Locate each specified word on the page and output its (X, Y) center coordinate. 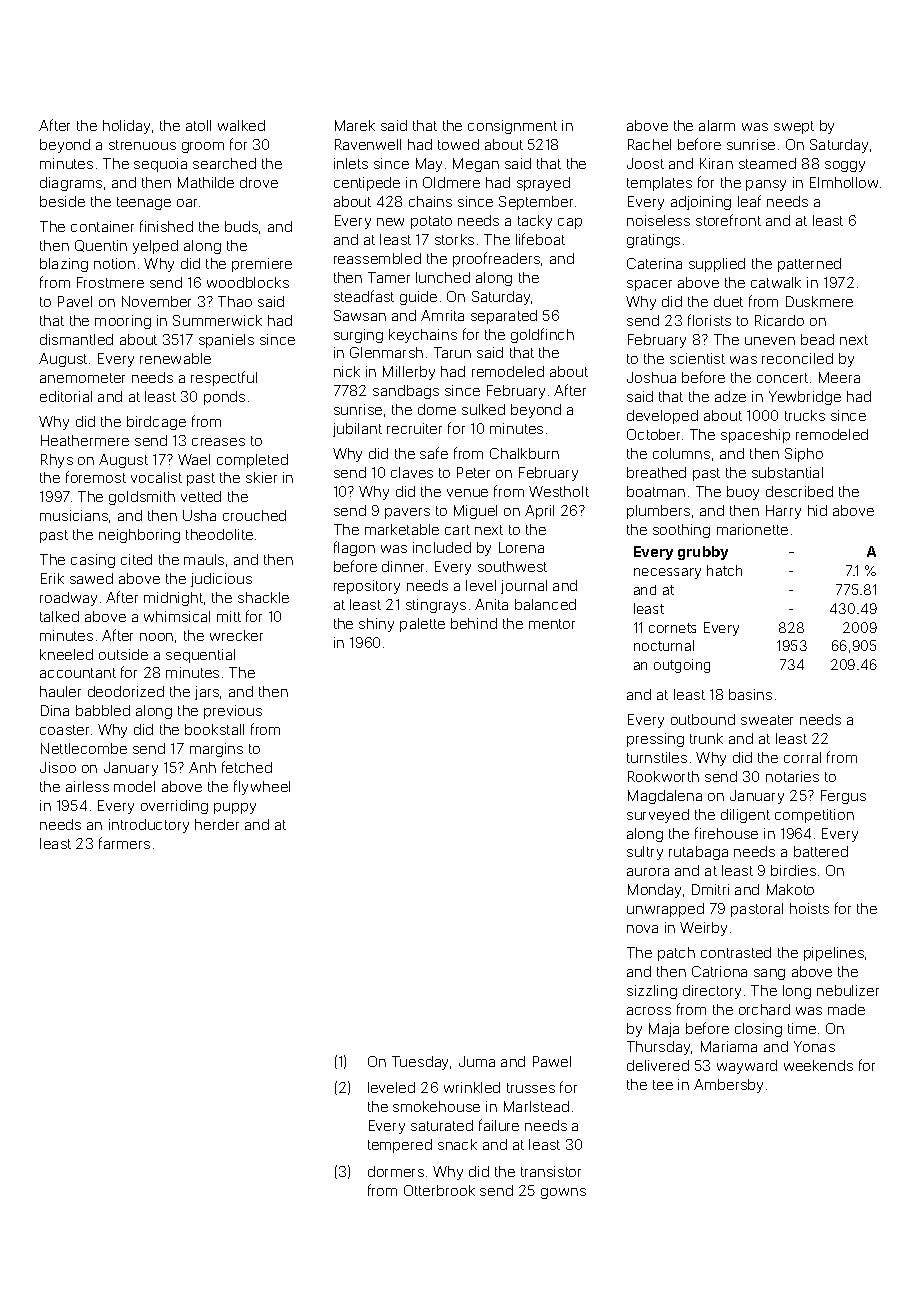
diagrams (71, 184)
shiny (376, 625)
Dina (55, 710)
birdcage (156, 423)
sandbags (406, 392)
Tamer (389, 277)
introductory (149, 826)
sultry (645, 853)
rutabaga (698, 853)
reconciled (797, 358)
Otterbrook (439, 1190)
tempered (400, 1146)
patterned (809, 265)
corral (802, 757)
